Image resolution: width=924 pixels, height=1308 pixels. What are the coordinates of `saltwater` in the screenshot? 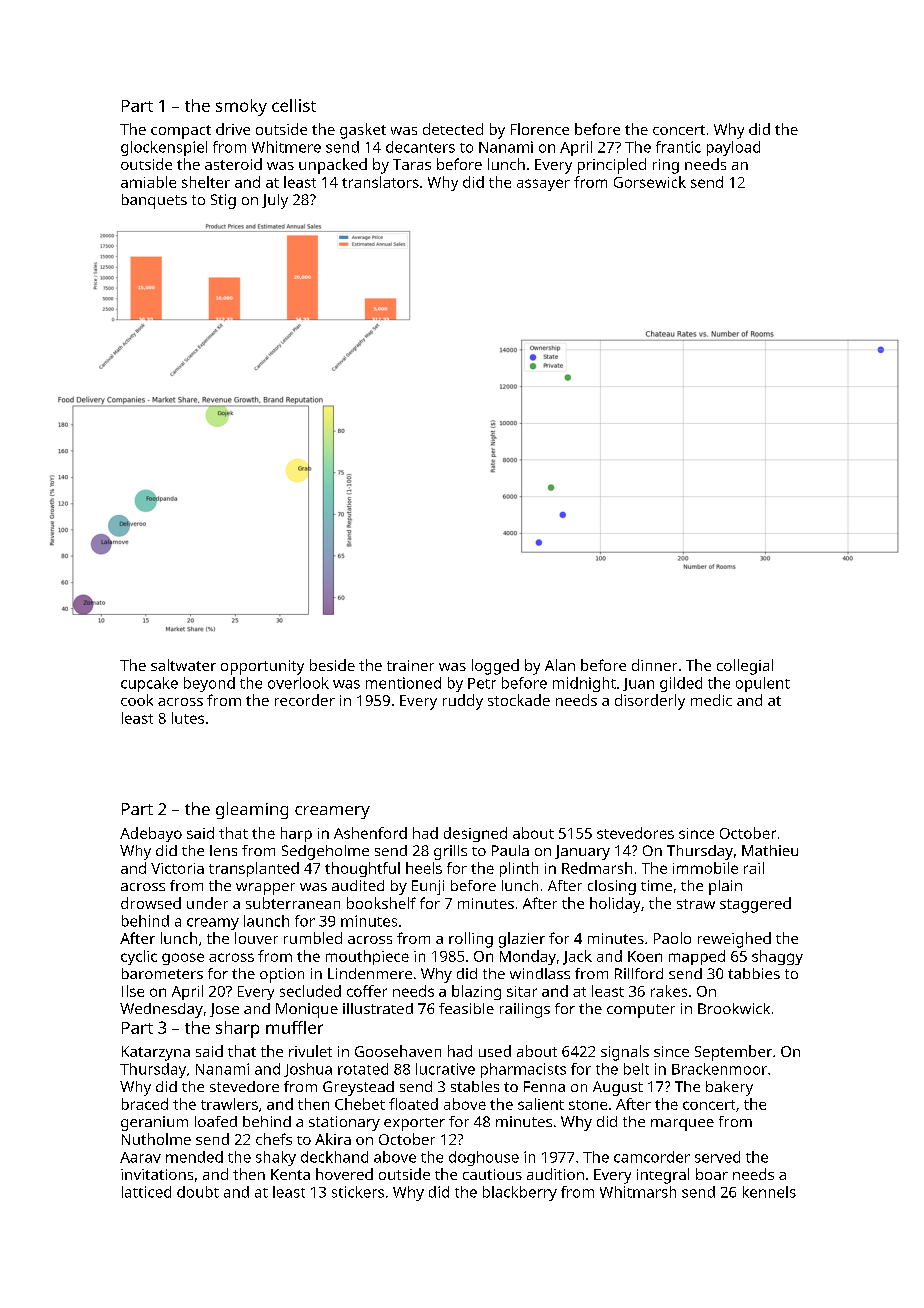 It's located at (183, 665).
